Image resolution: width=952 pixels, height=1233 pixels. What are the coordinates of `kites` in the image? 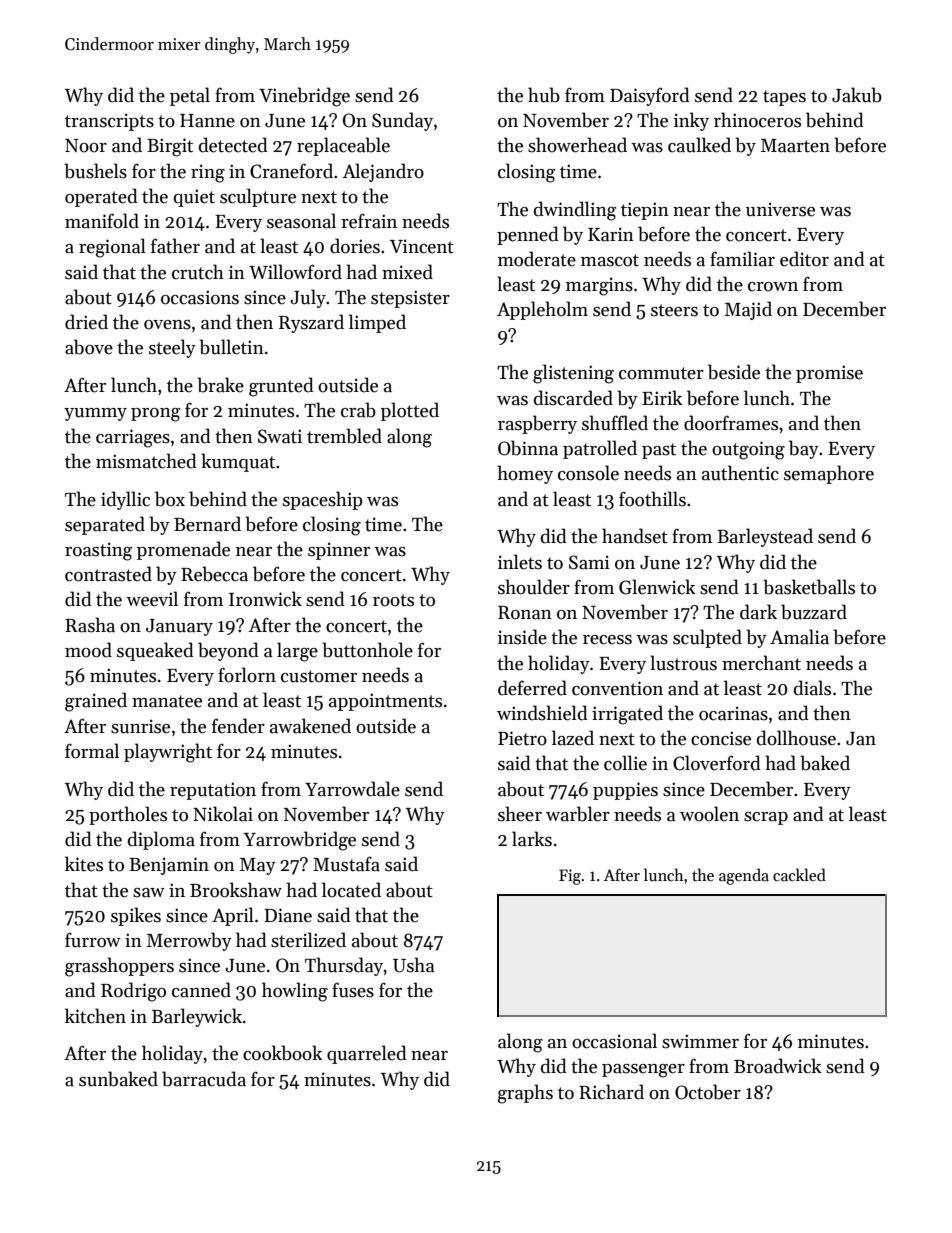 It's located at (84, 864).
